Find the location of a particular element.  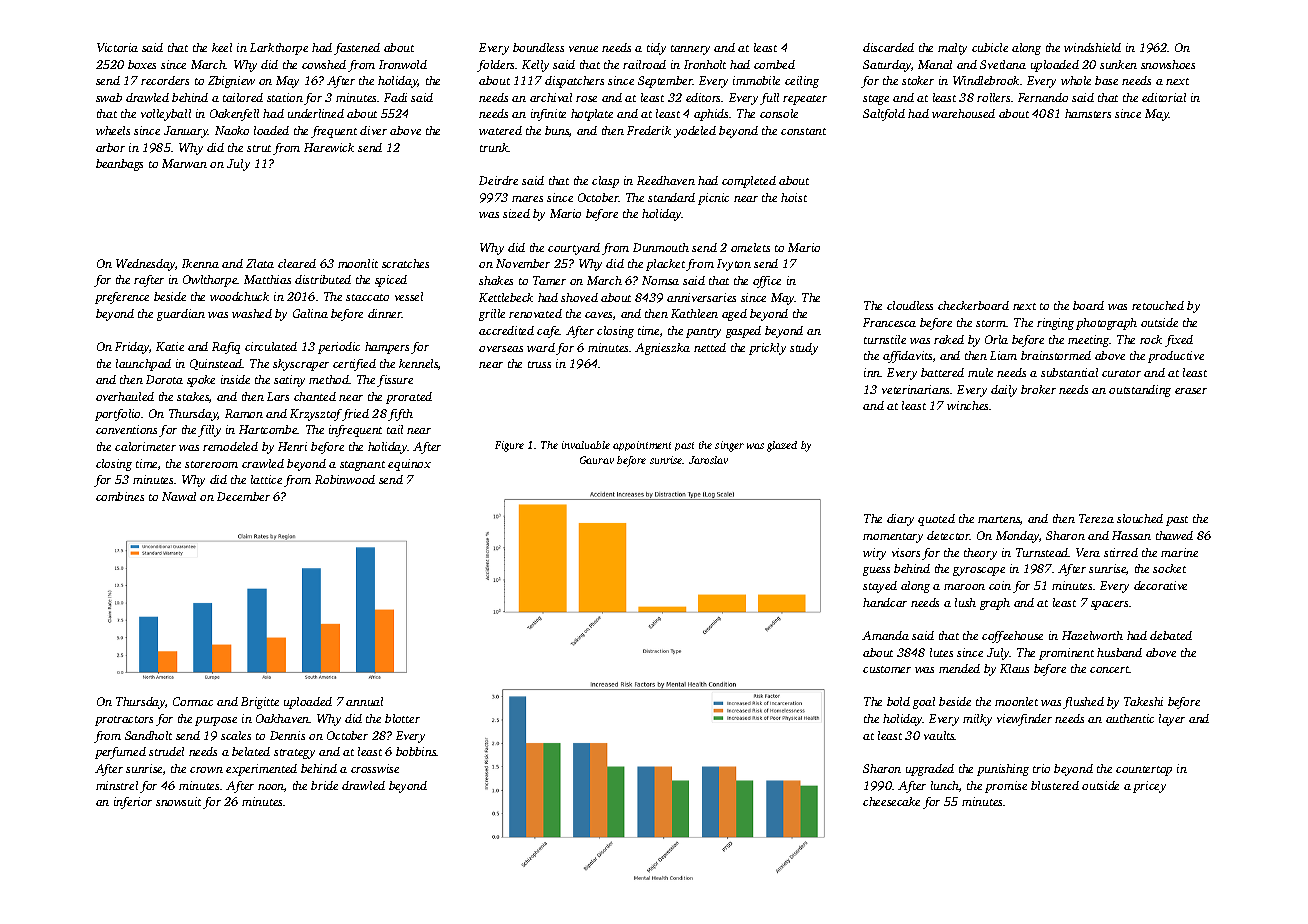

snowsuit is located at coordinates (178, 801).
